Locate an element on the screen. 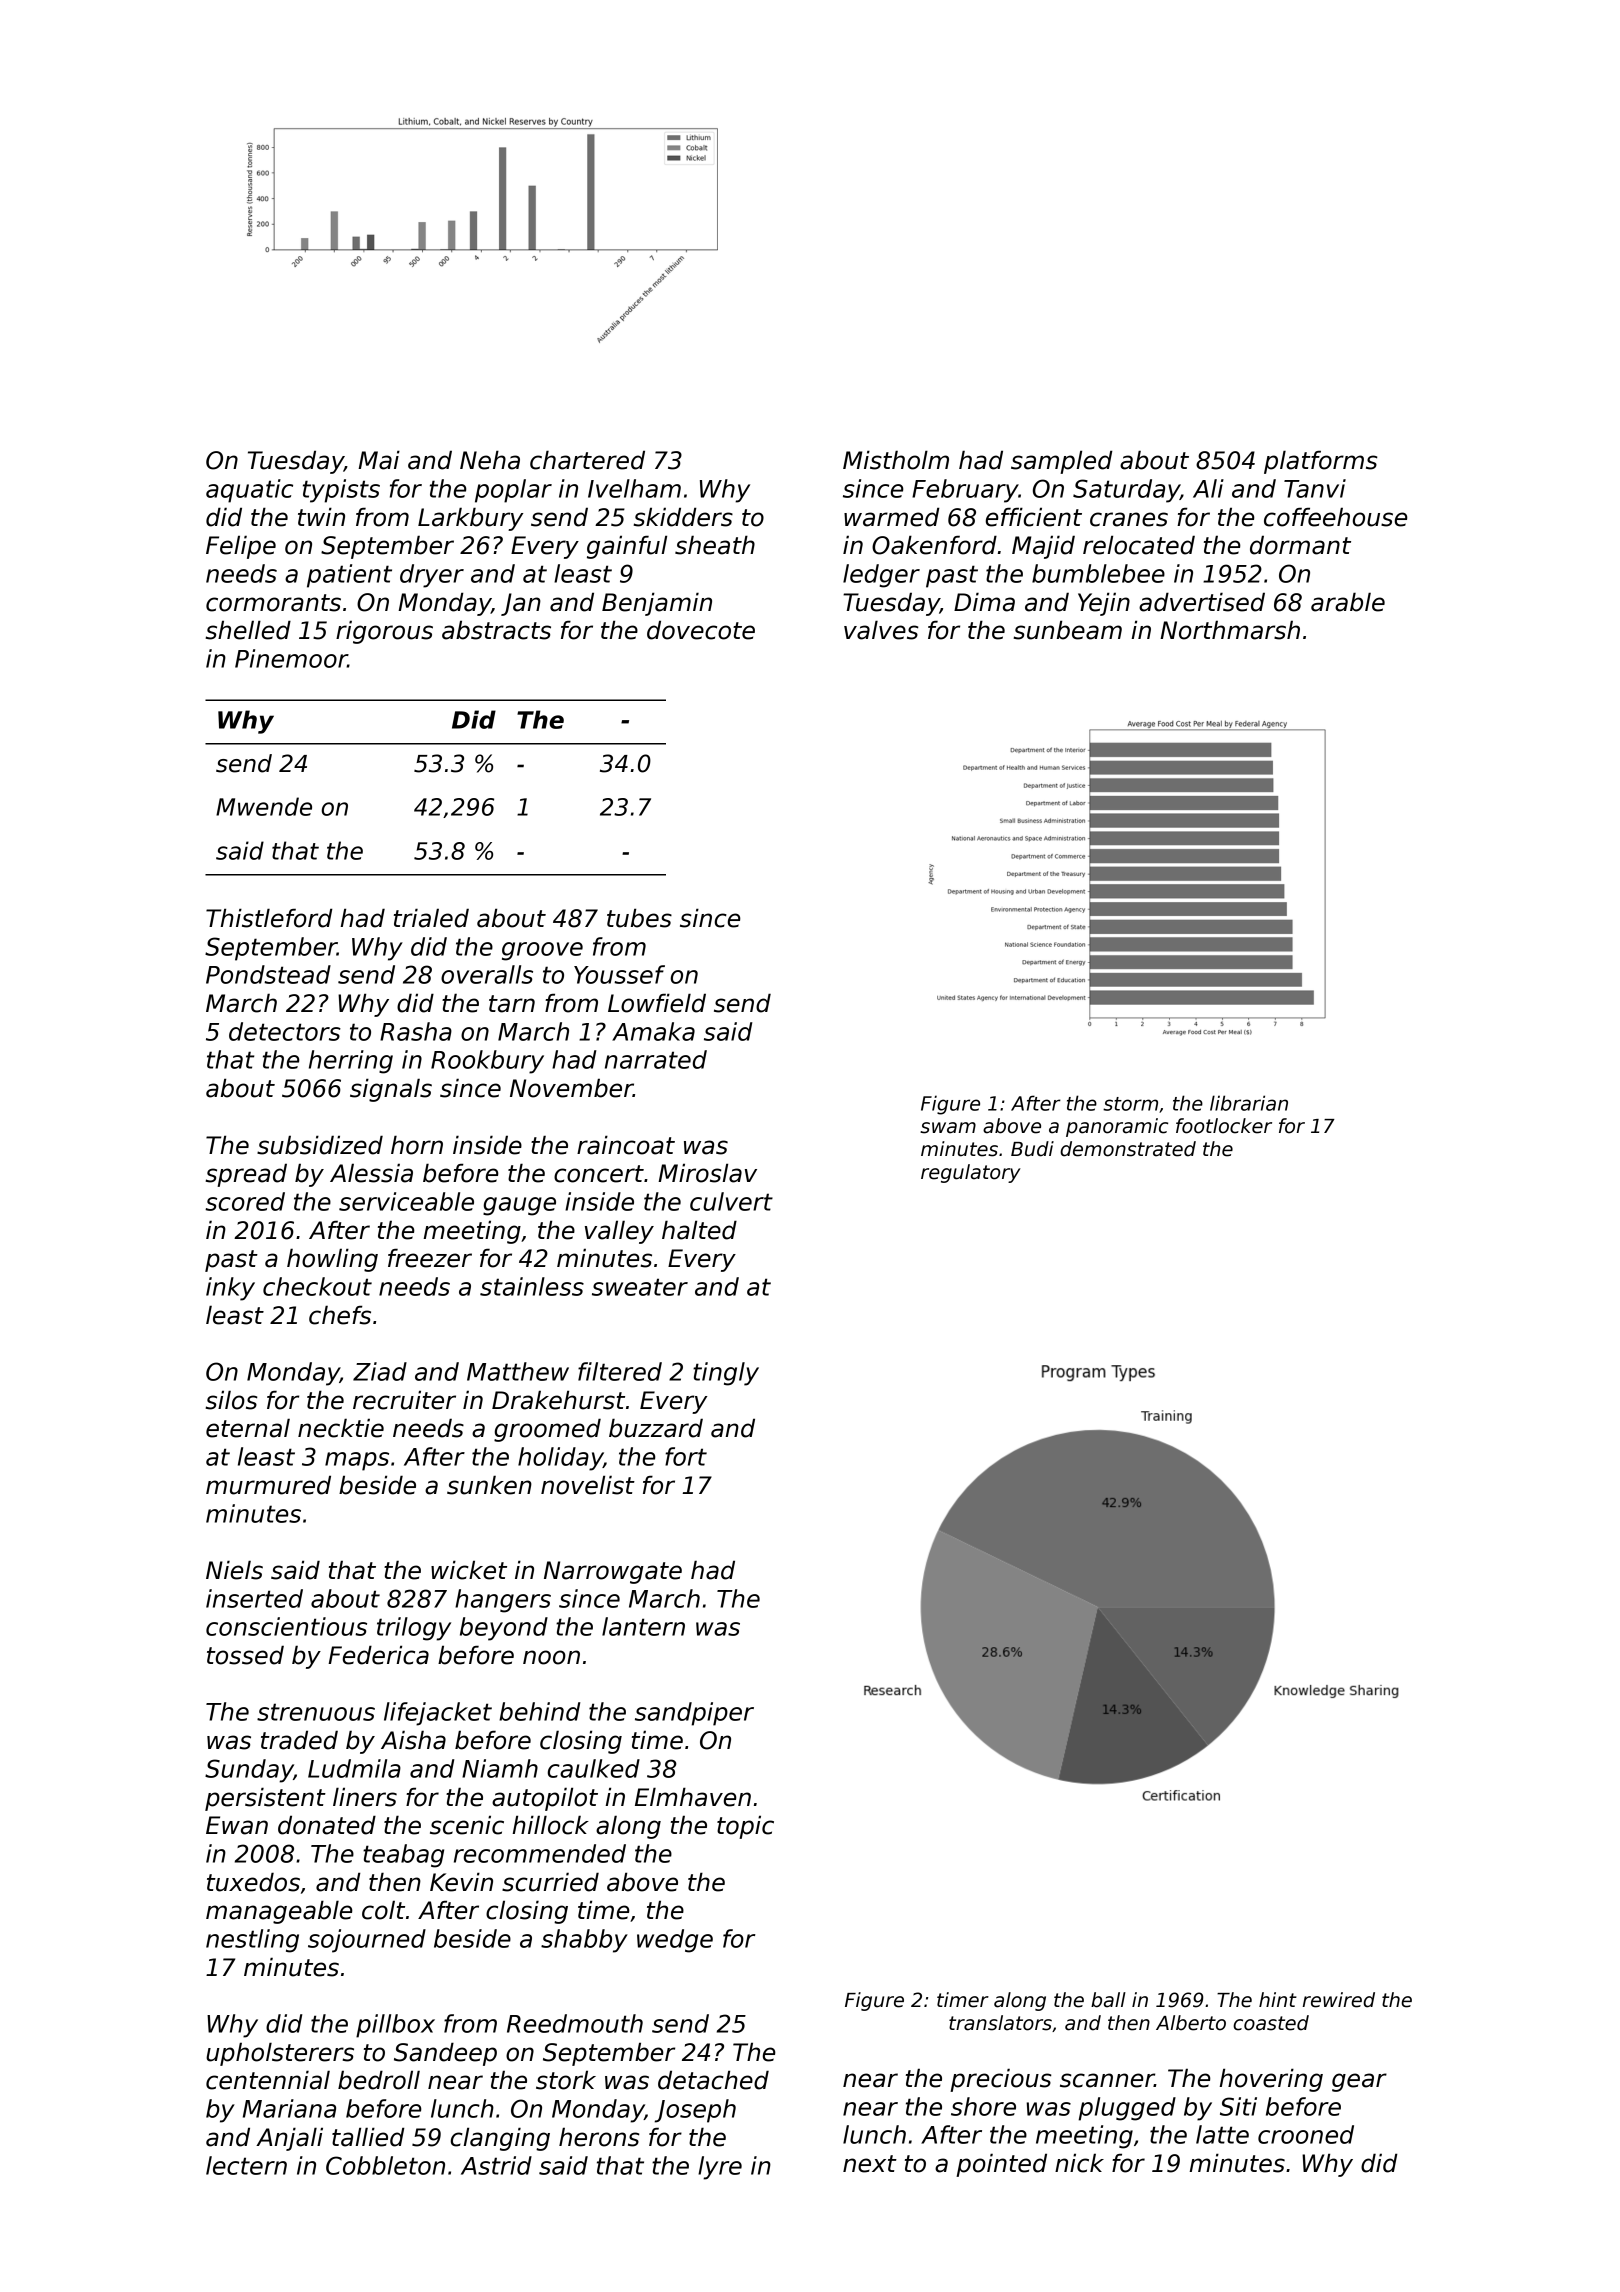 The width and height of the screenshot is (1620, 2292). herring is located at coordinates (351, 1062).
